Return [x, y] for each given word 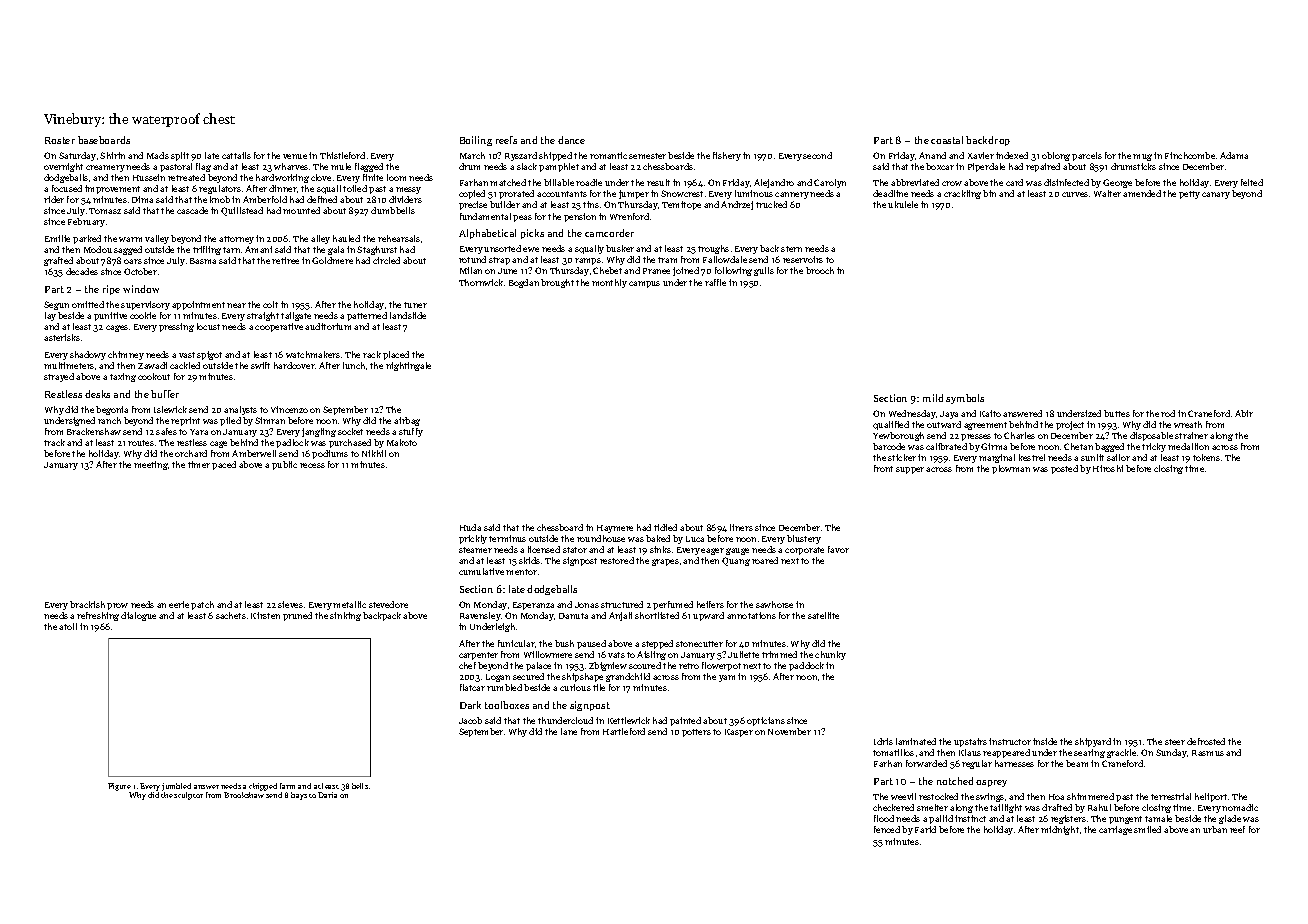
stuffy [411, 432]
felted [1252, 182]
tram [667, 260]
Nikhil [374, 453]
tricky [1154, 447]
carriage [1115, 830]
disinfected [1066, 182]
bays [299, 796]
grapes [665, 562]
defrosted [1206, 741]
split [180, 156]
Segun [56, 305]
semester [647, 156]
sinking [345, 616]
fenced [887, 829]
